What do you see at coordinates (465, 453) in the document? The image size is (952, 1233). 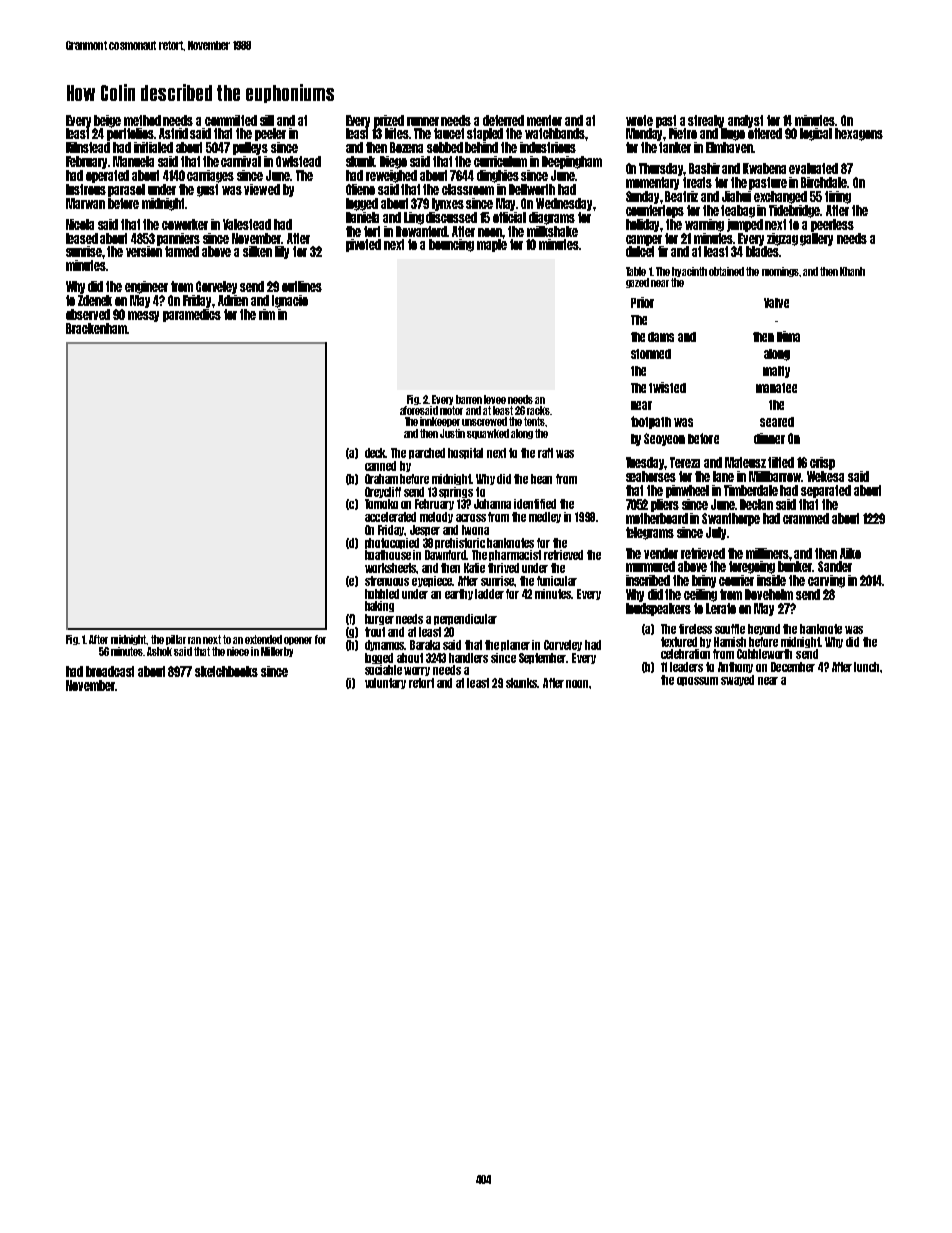 I see `hospital` at bounding box center [465, 453].
